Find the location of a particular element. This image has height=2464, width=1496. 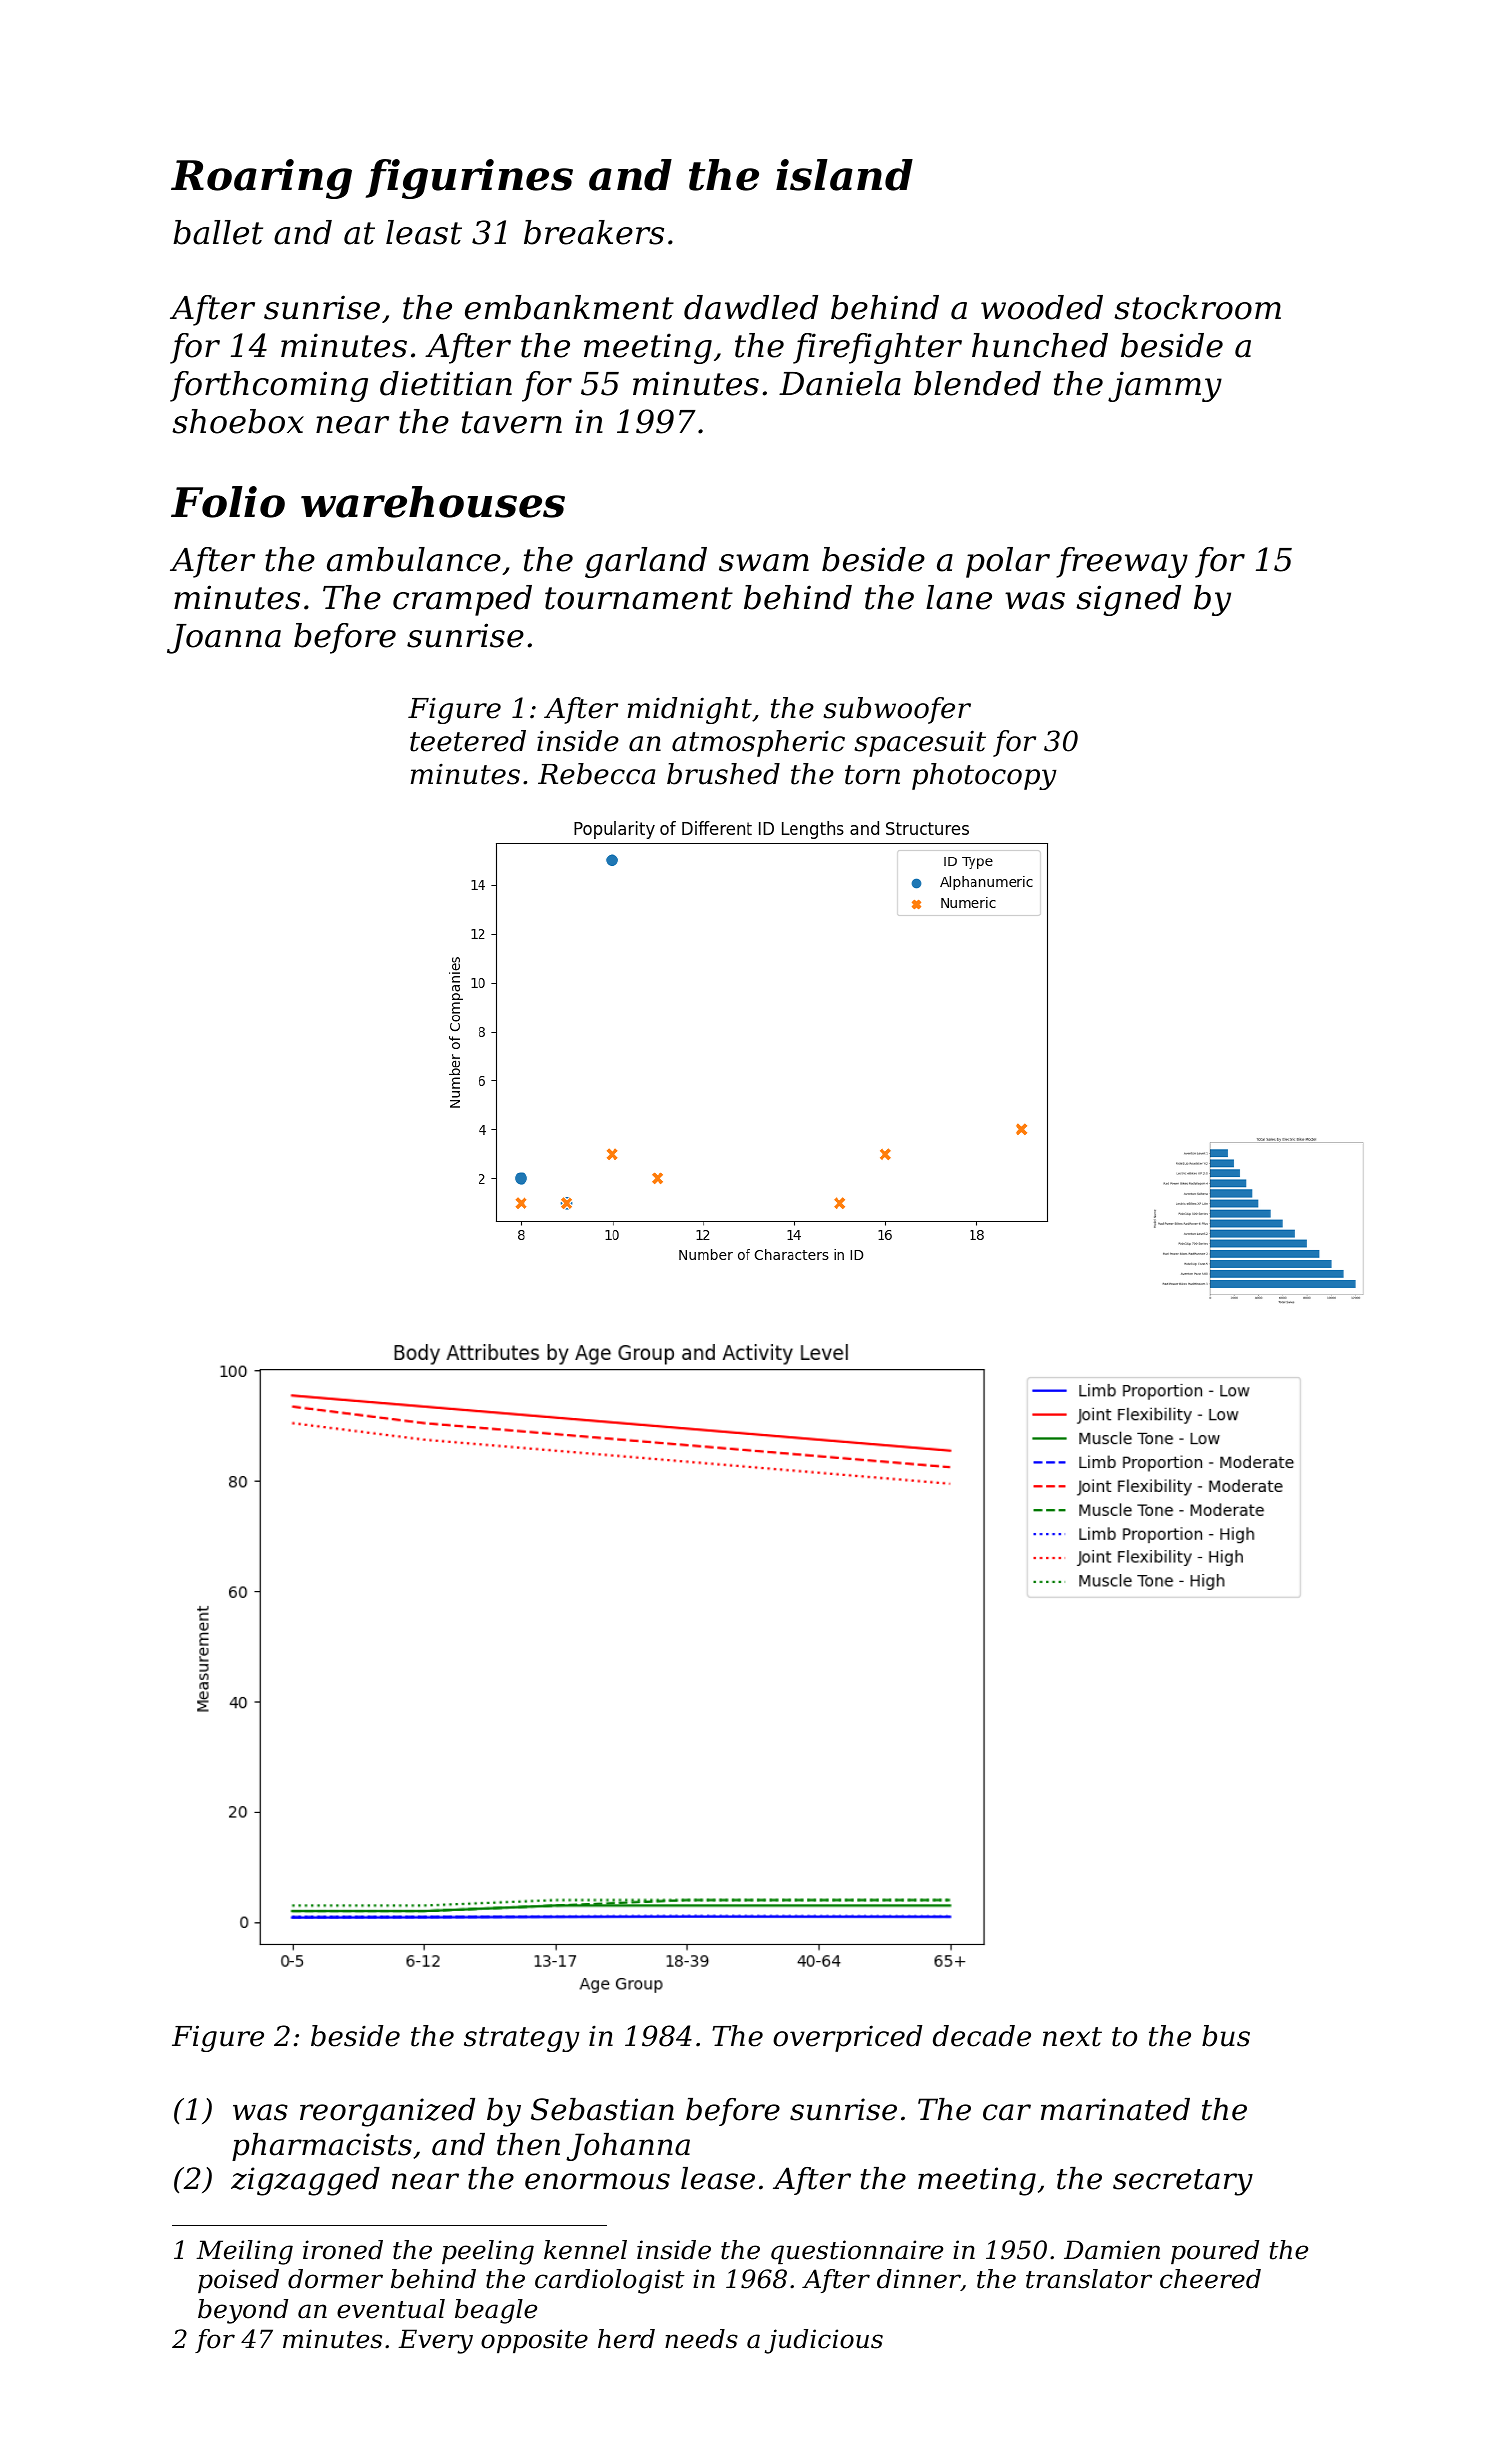

stockroom is located at coordinates (1197, 307).
